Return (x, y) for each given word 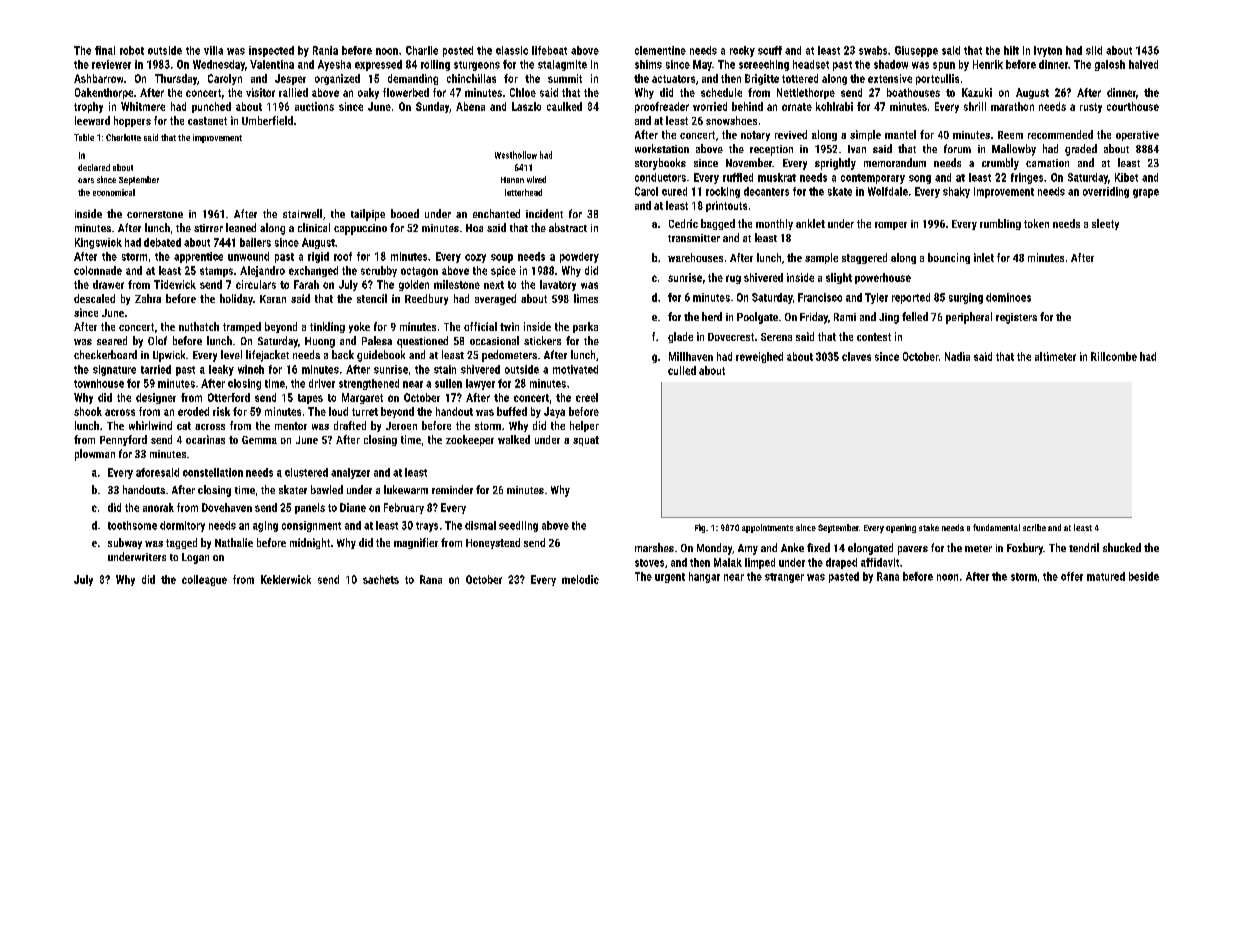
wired (536, 179)
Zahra (148, 298)
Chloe (523, 92)
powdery (579, 257)
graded (1081, 150)
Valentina (272, 64)
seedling (518, 526)
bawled (327, 489)
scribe (1034, 527)
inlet (984, 257)
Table (84, 137)
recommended (1060, 134)
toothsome (132, 525)
